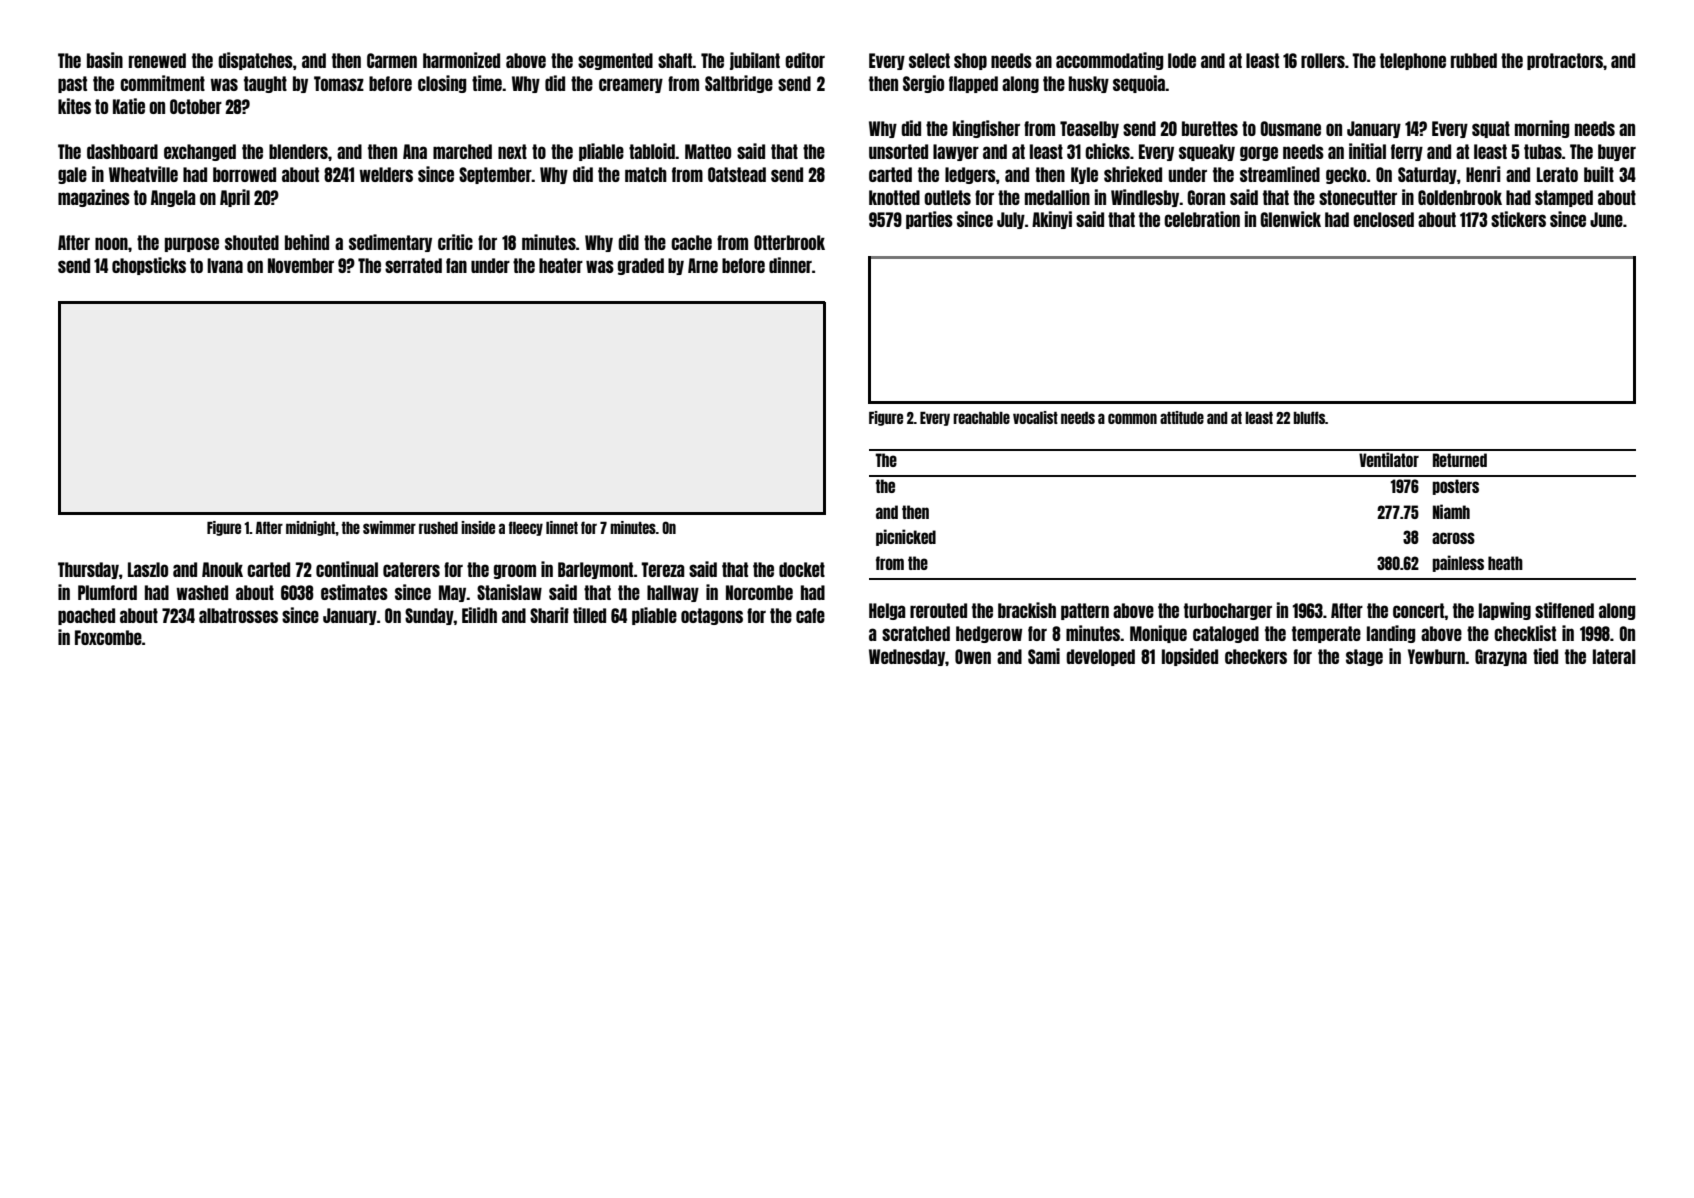 This image has width=1694, height=1198. Describe the element at coordinates (1460, 460) in the image. I see `Returned` at that location.
